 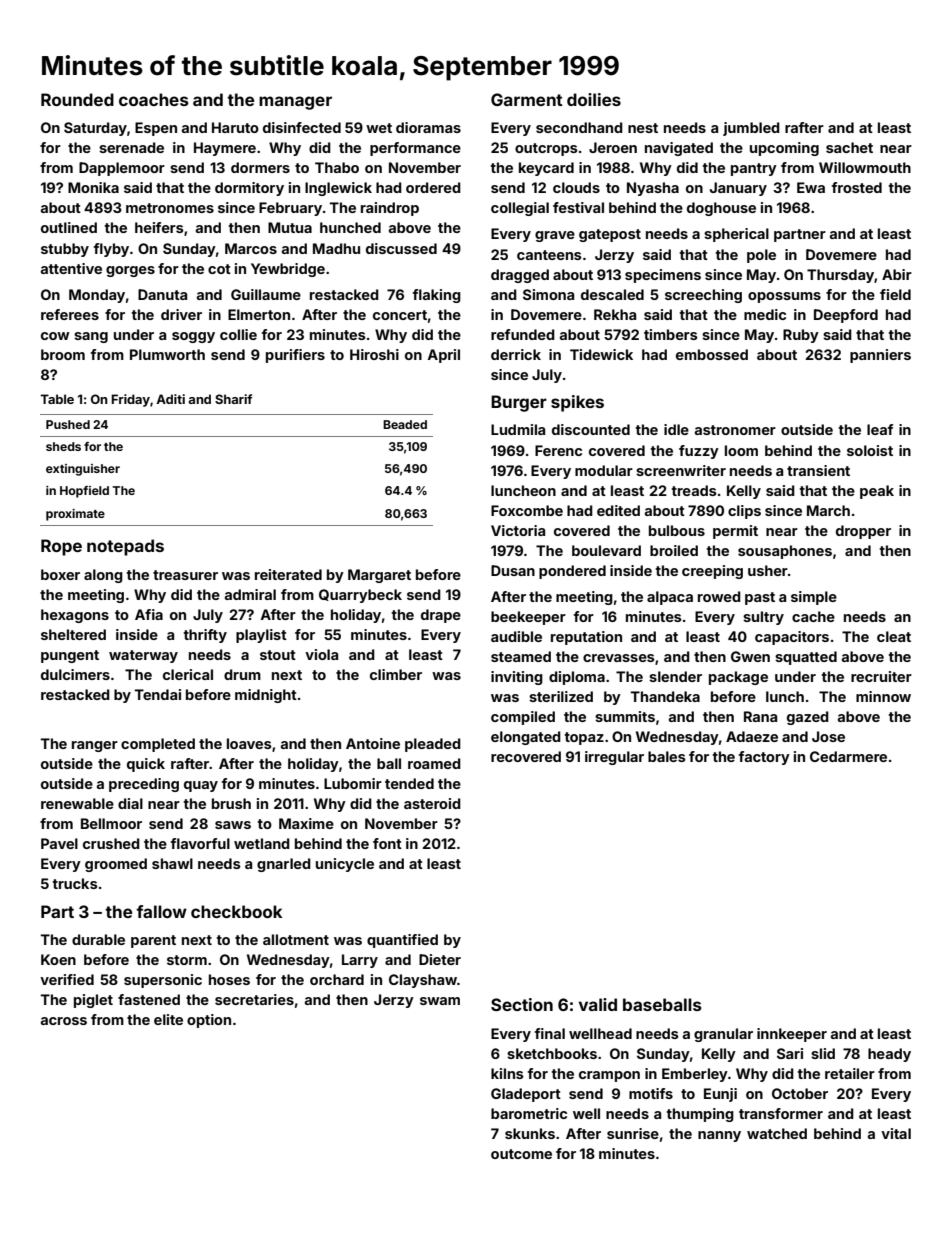 I want to click on clouds, so click(x=576, y=187).
